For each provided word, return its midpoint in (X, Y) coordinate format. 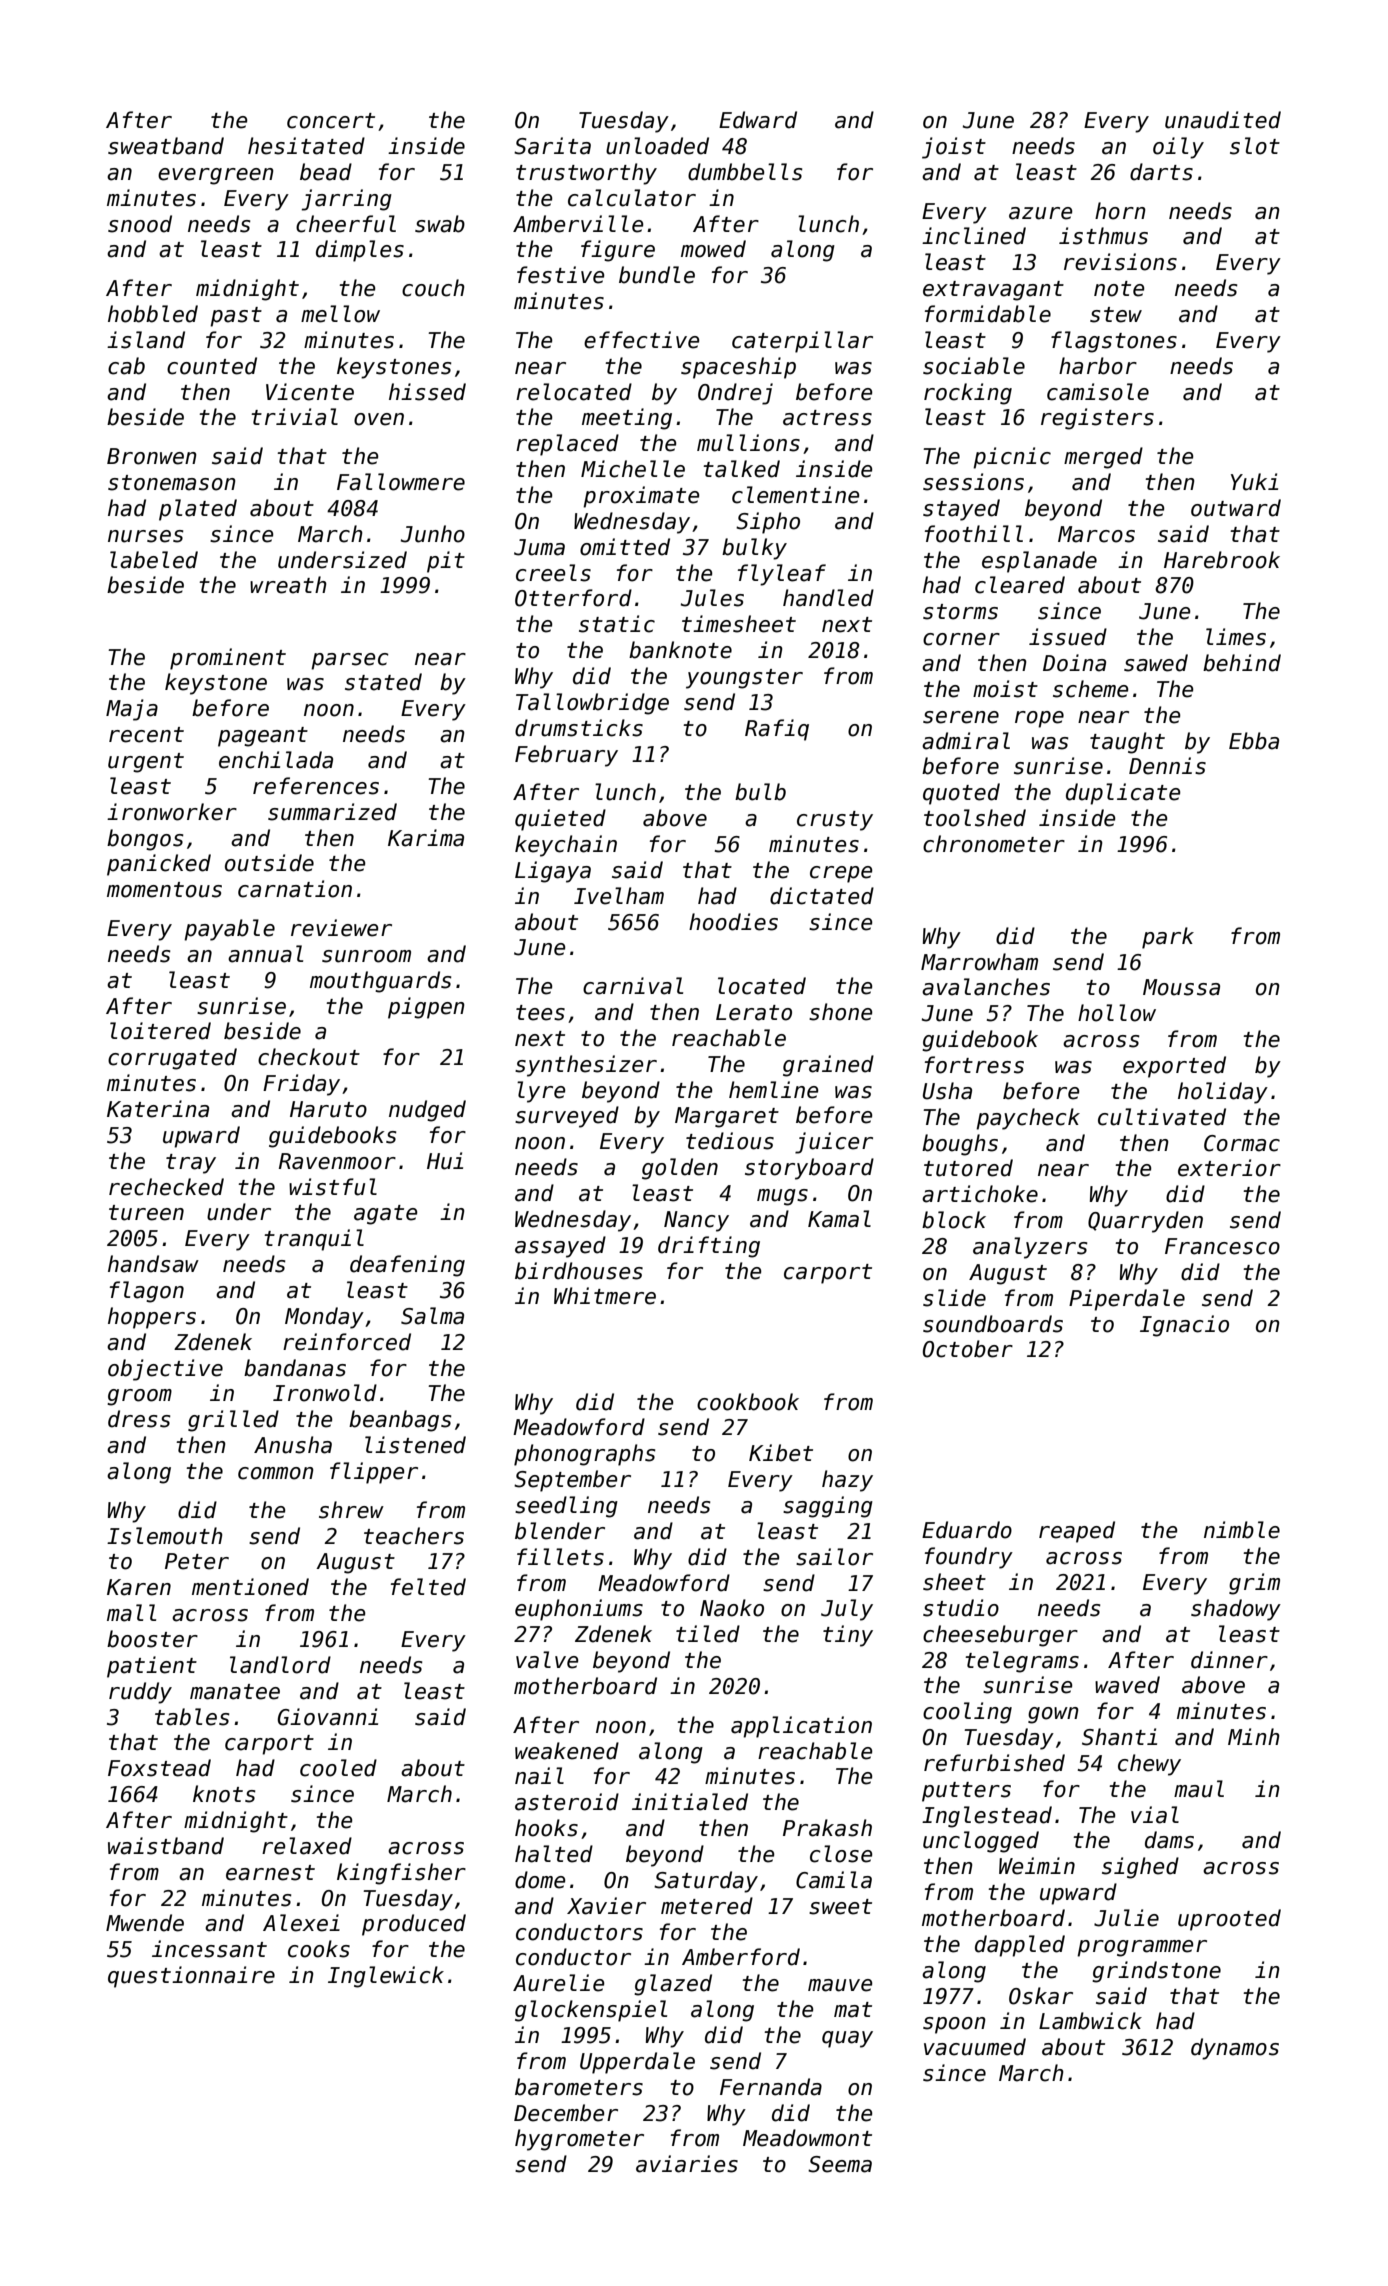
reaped (1077, 1532)
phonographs (585, 1455)
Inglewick (386, 1977)
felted (428, 1587)
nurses (146, 536)
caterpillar (802, 342)
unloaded (657, 146)
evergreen (216, 176)
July (847, 1610)
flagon (147, 1292)
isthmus (1103, 236)
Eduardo (967, 1530)
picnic (1012, 458)
